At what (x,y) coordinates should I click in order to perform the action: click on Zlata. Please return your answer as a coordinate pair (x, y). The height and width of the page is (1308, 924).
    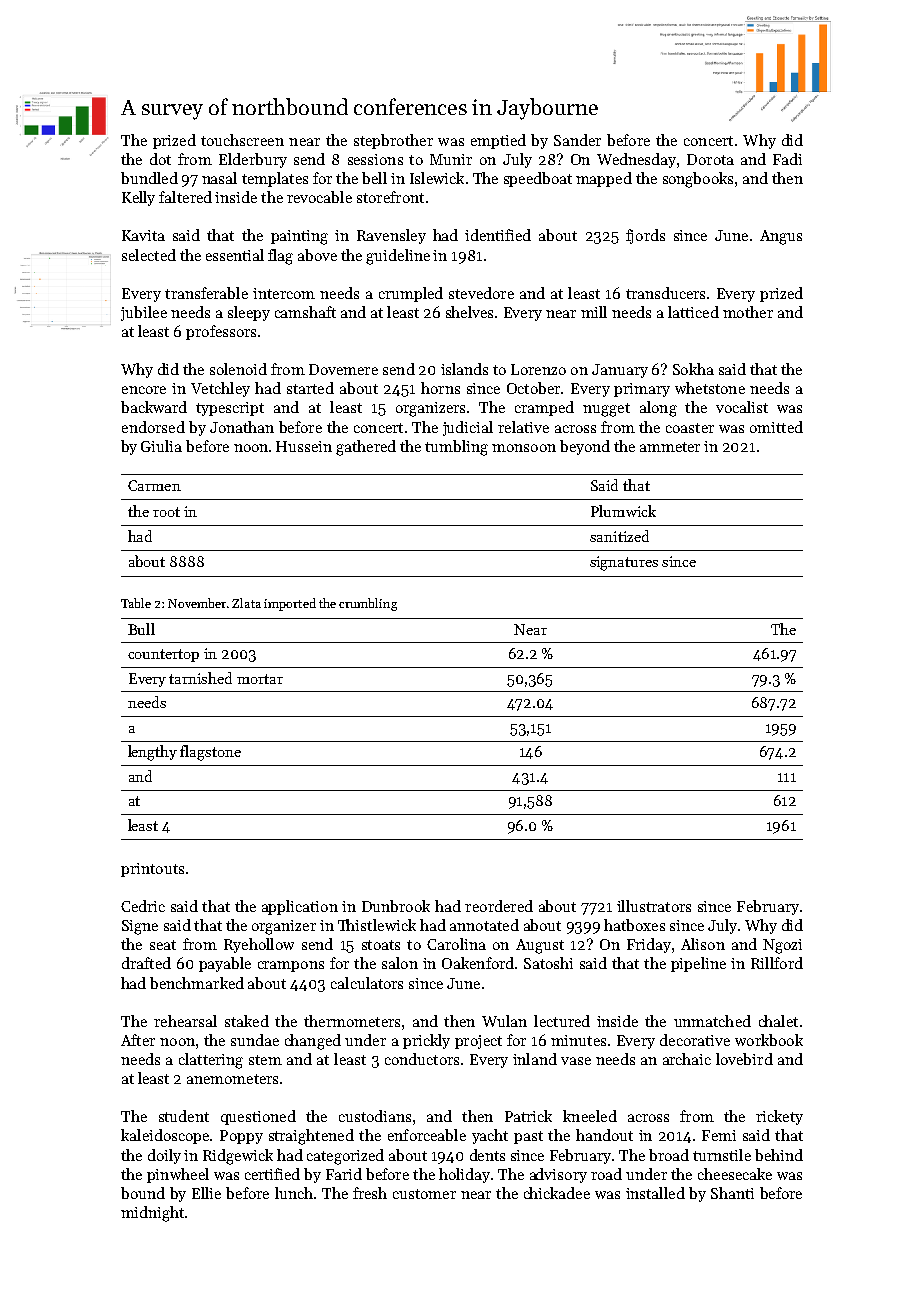
    Looking at the image, I should click on (246, 603).
